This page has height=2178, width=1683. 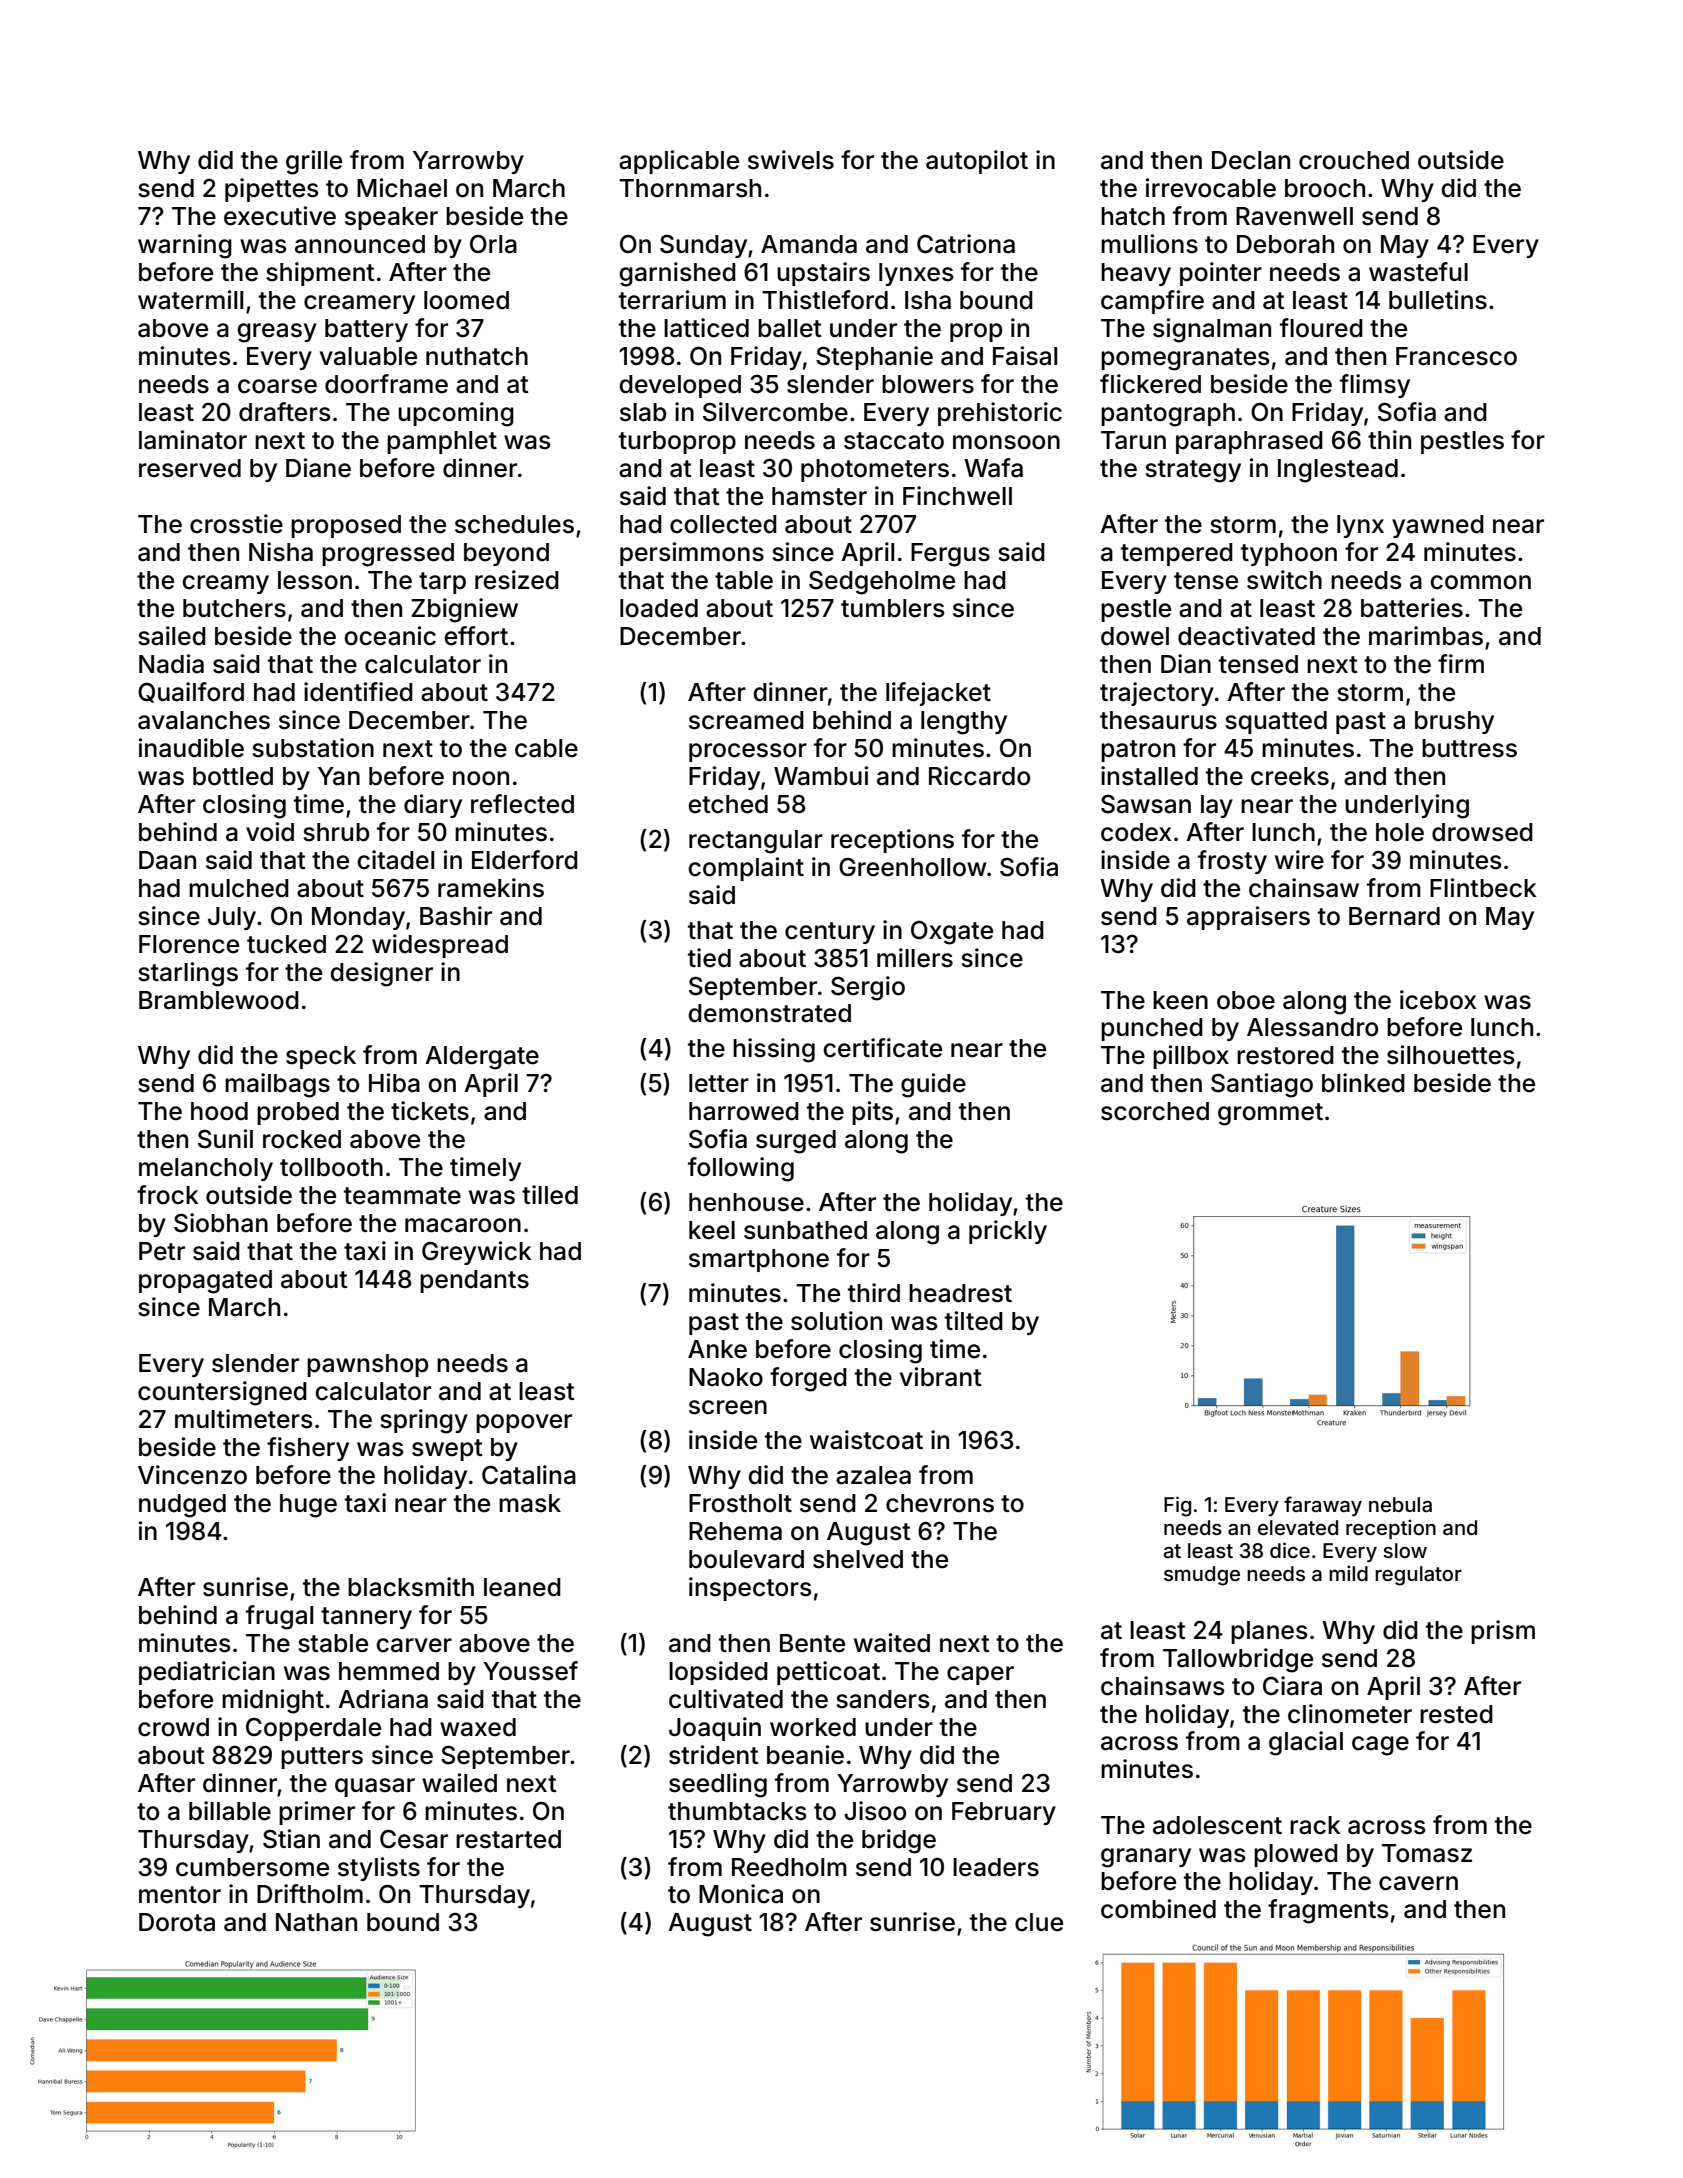 I want to click on clue, so click(x=1039, y=1922).
